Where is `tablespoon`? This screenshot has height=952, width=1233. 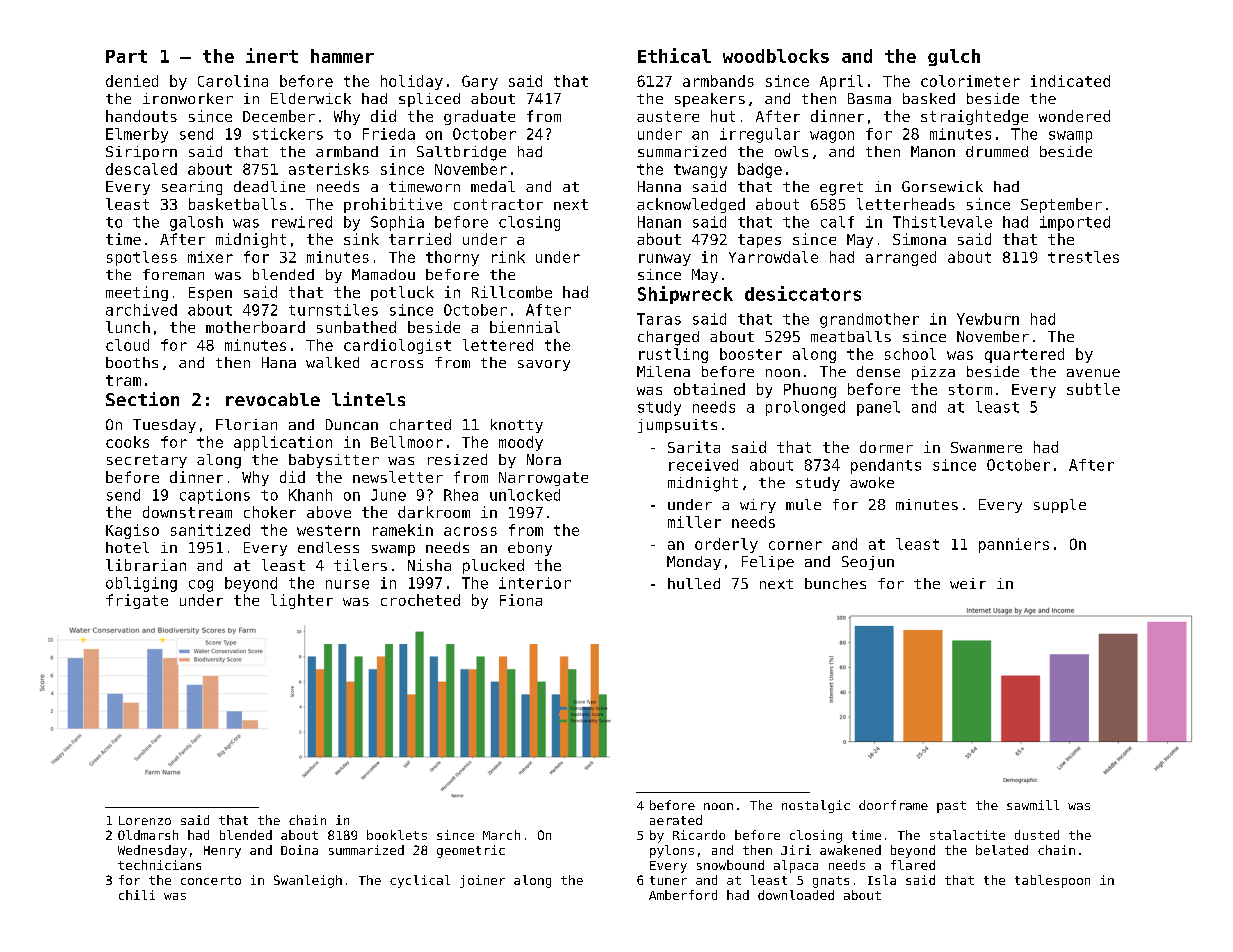 tablespoon is located at coordinates (1052, 881).
